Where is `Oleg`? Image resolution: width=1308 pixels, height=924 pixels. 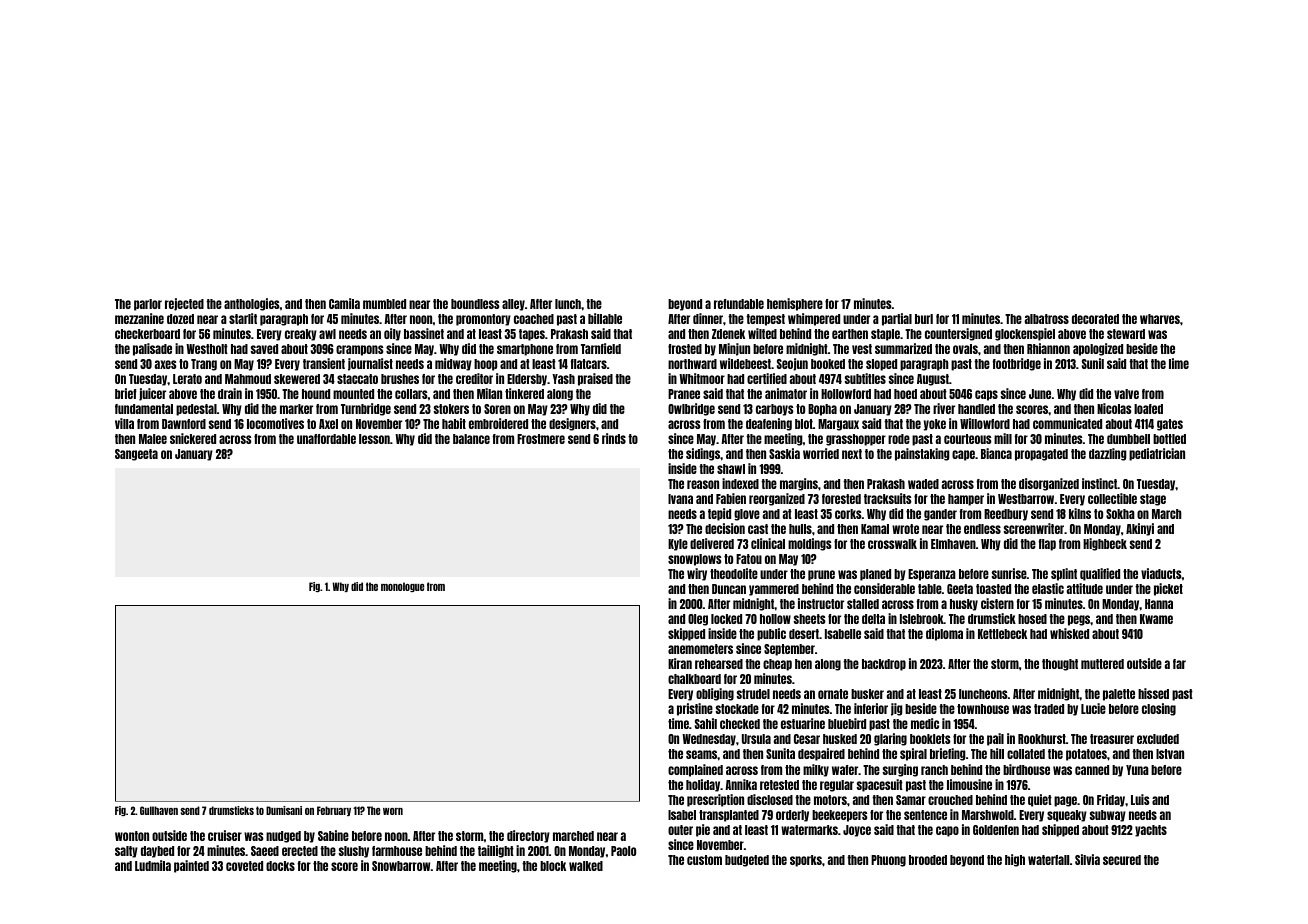
Oleg is located at coordinates (698, 620).
